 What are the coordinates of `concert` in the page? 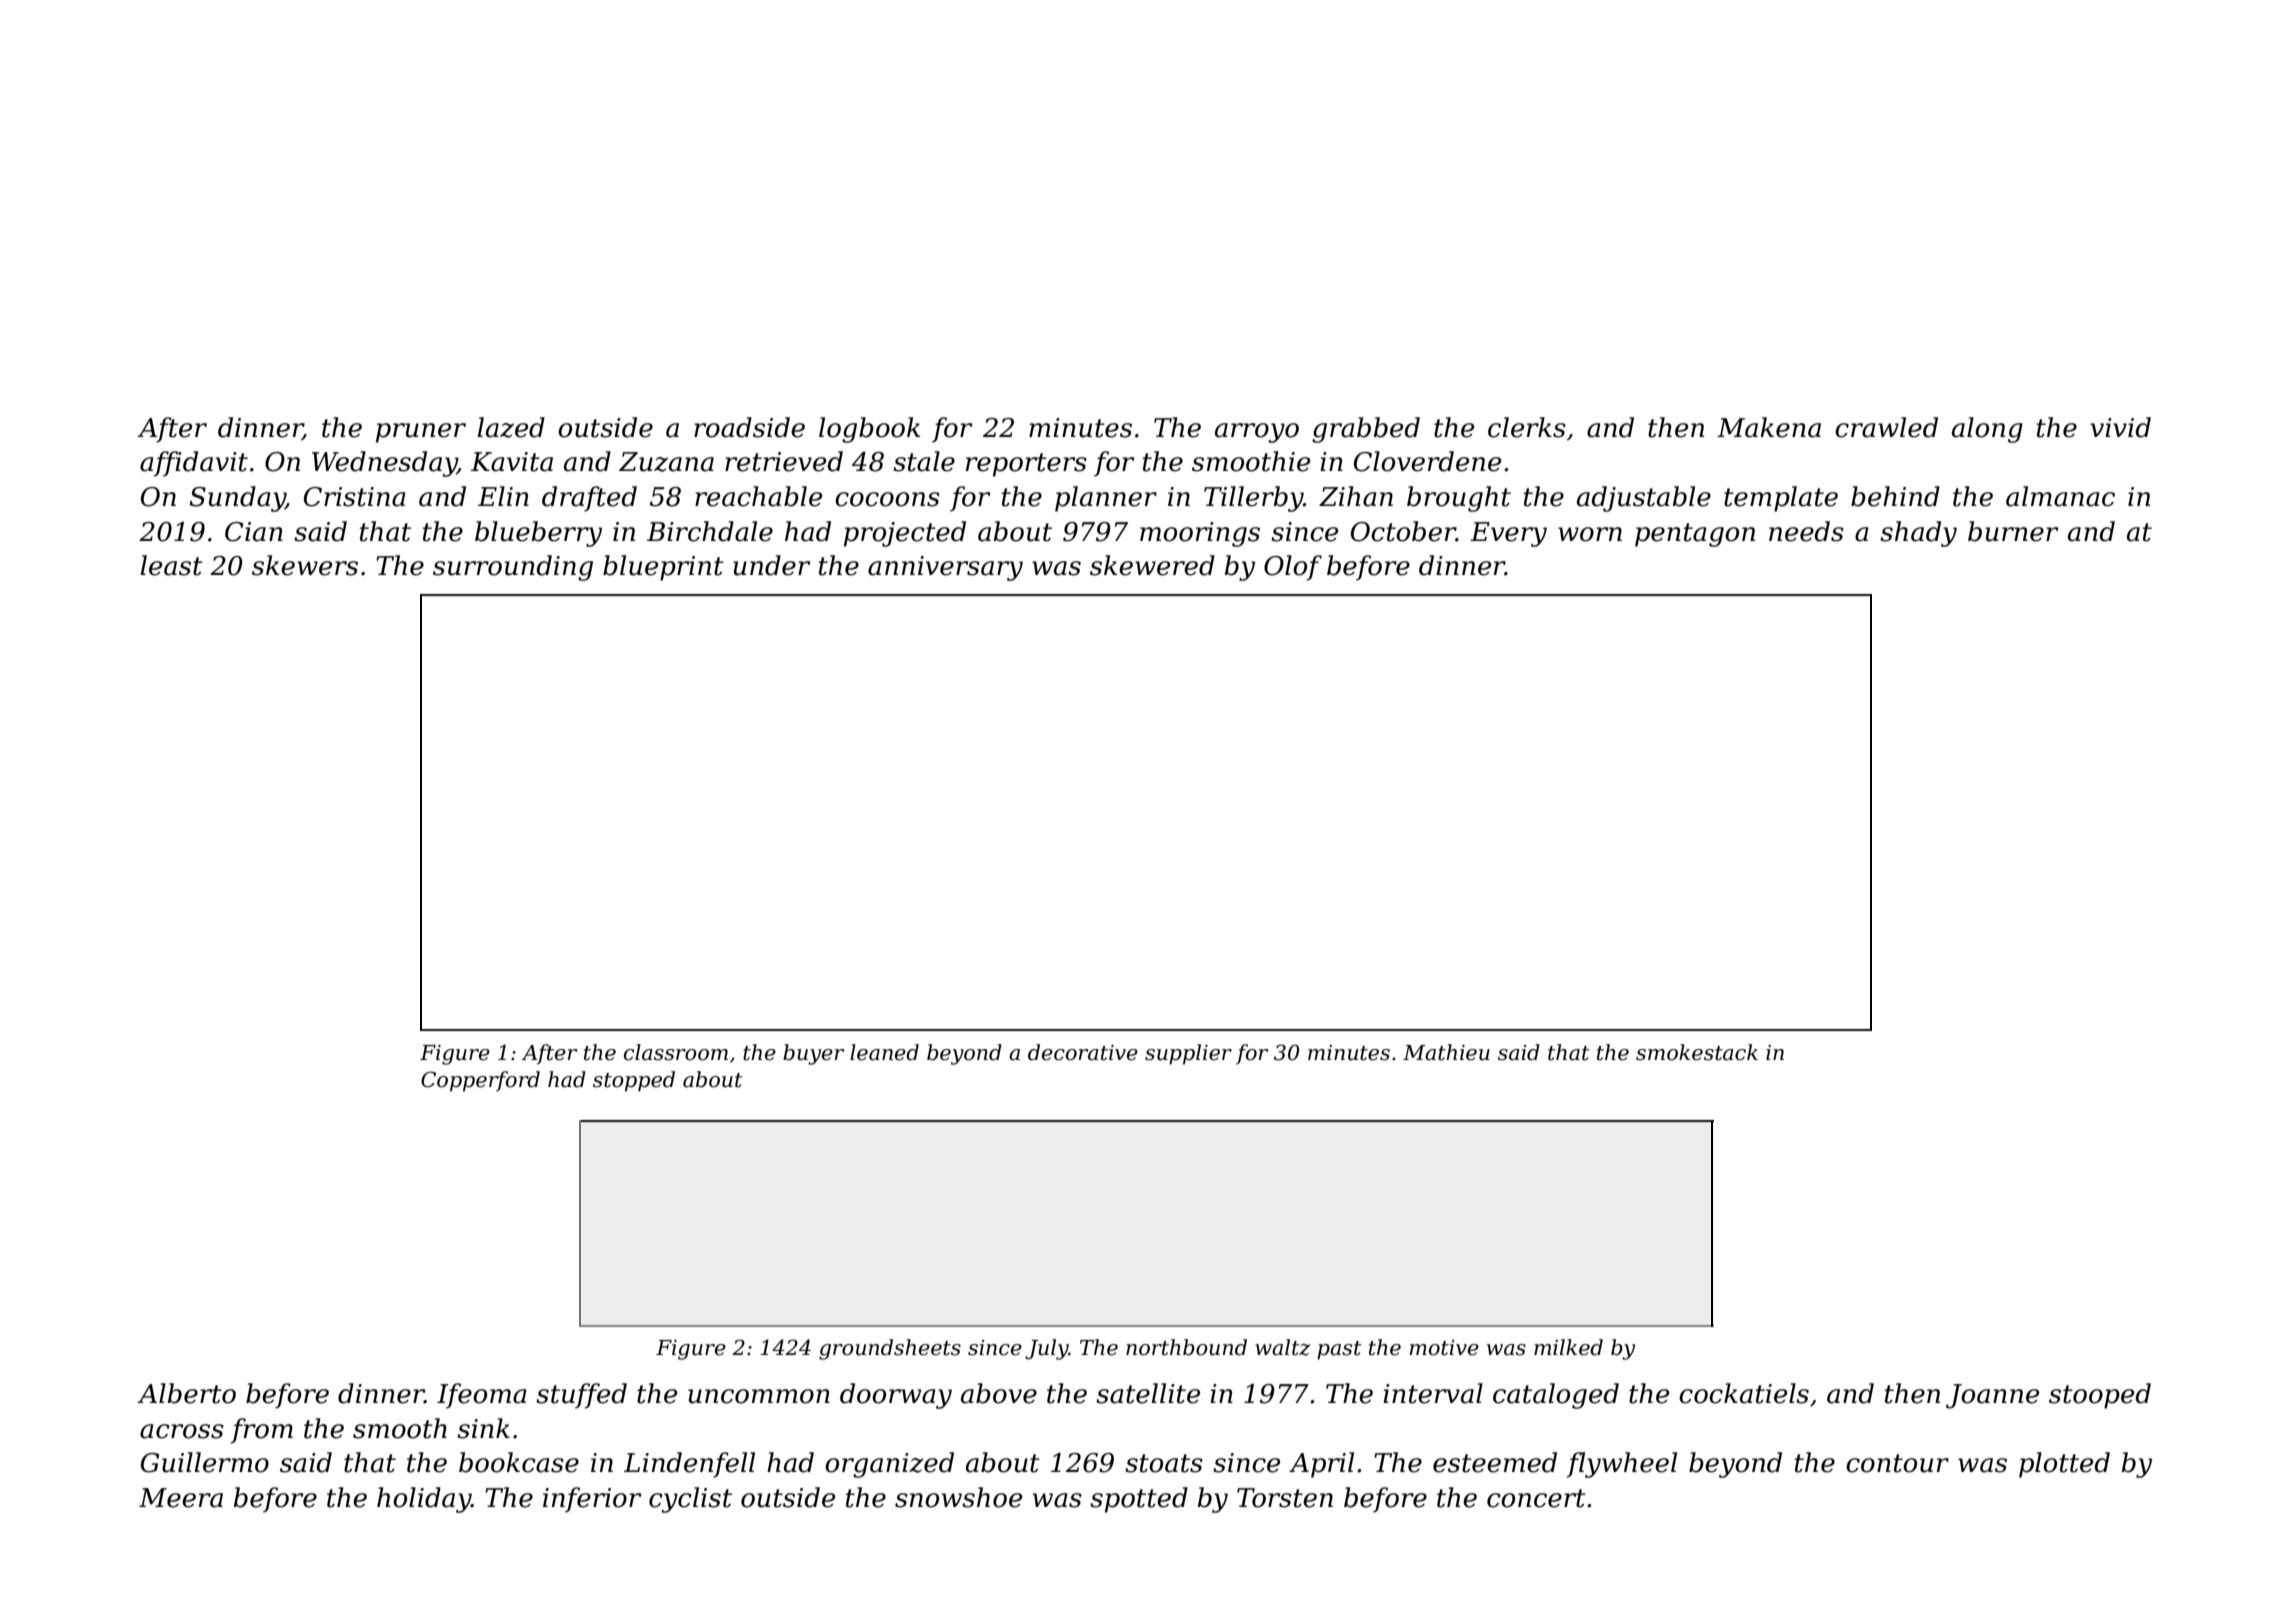 It's located at (1536, 1498).
